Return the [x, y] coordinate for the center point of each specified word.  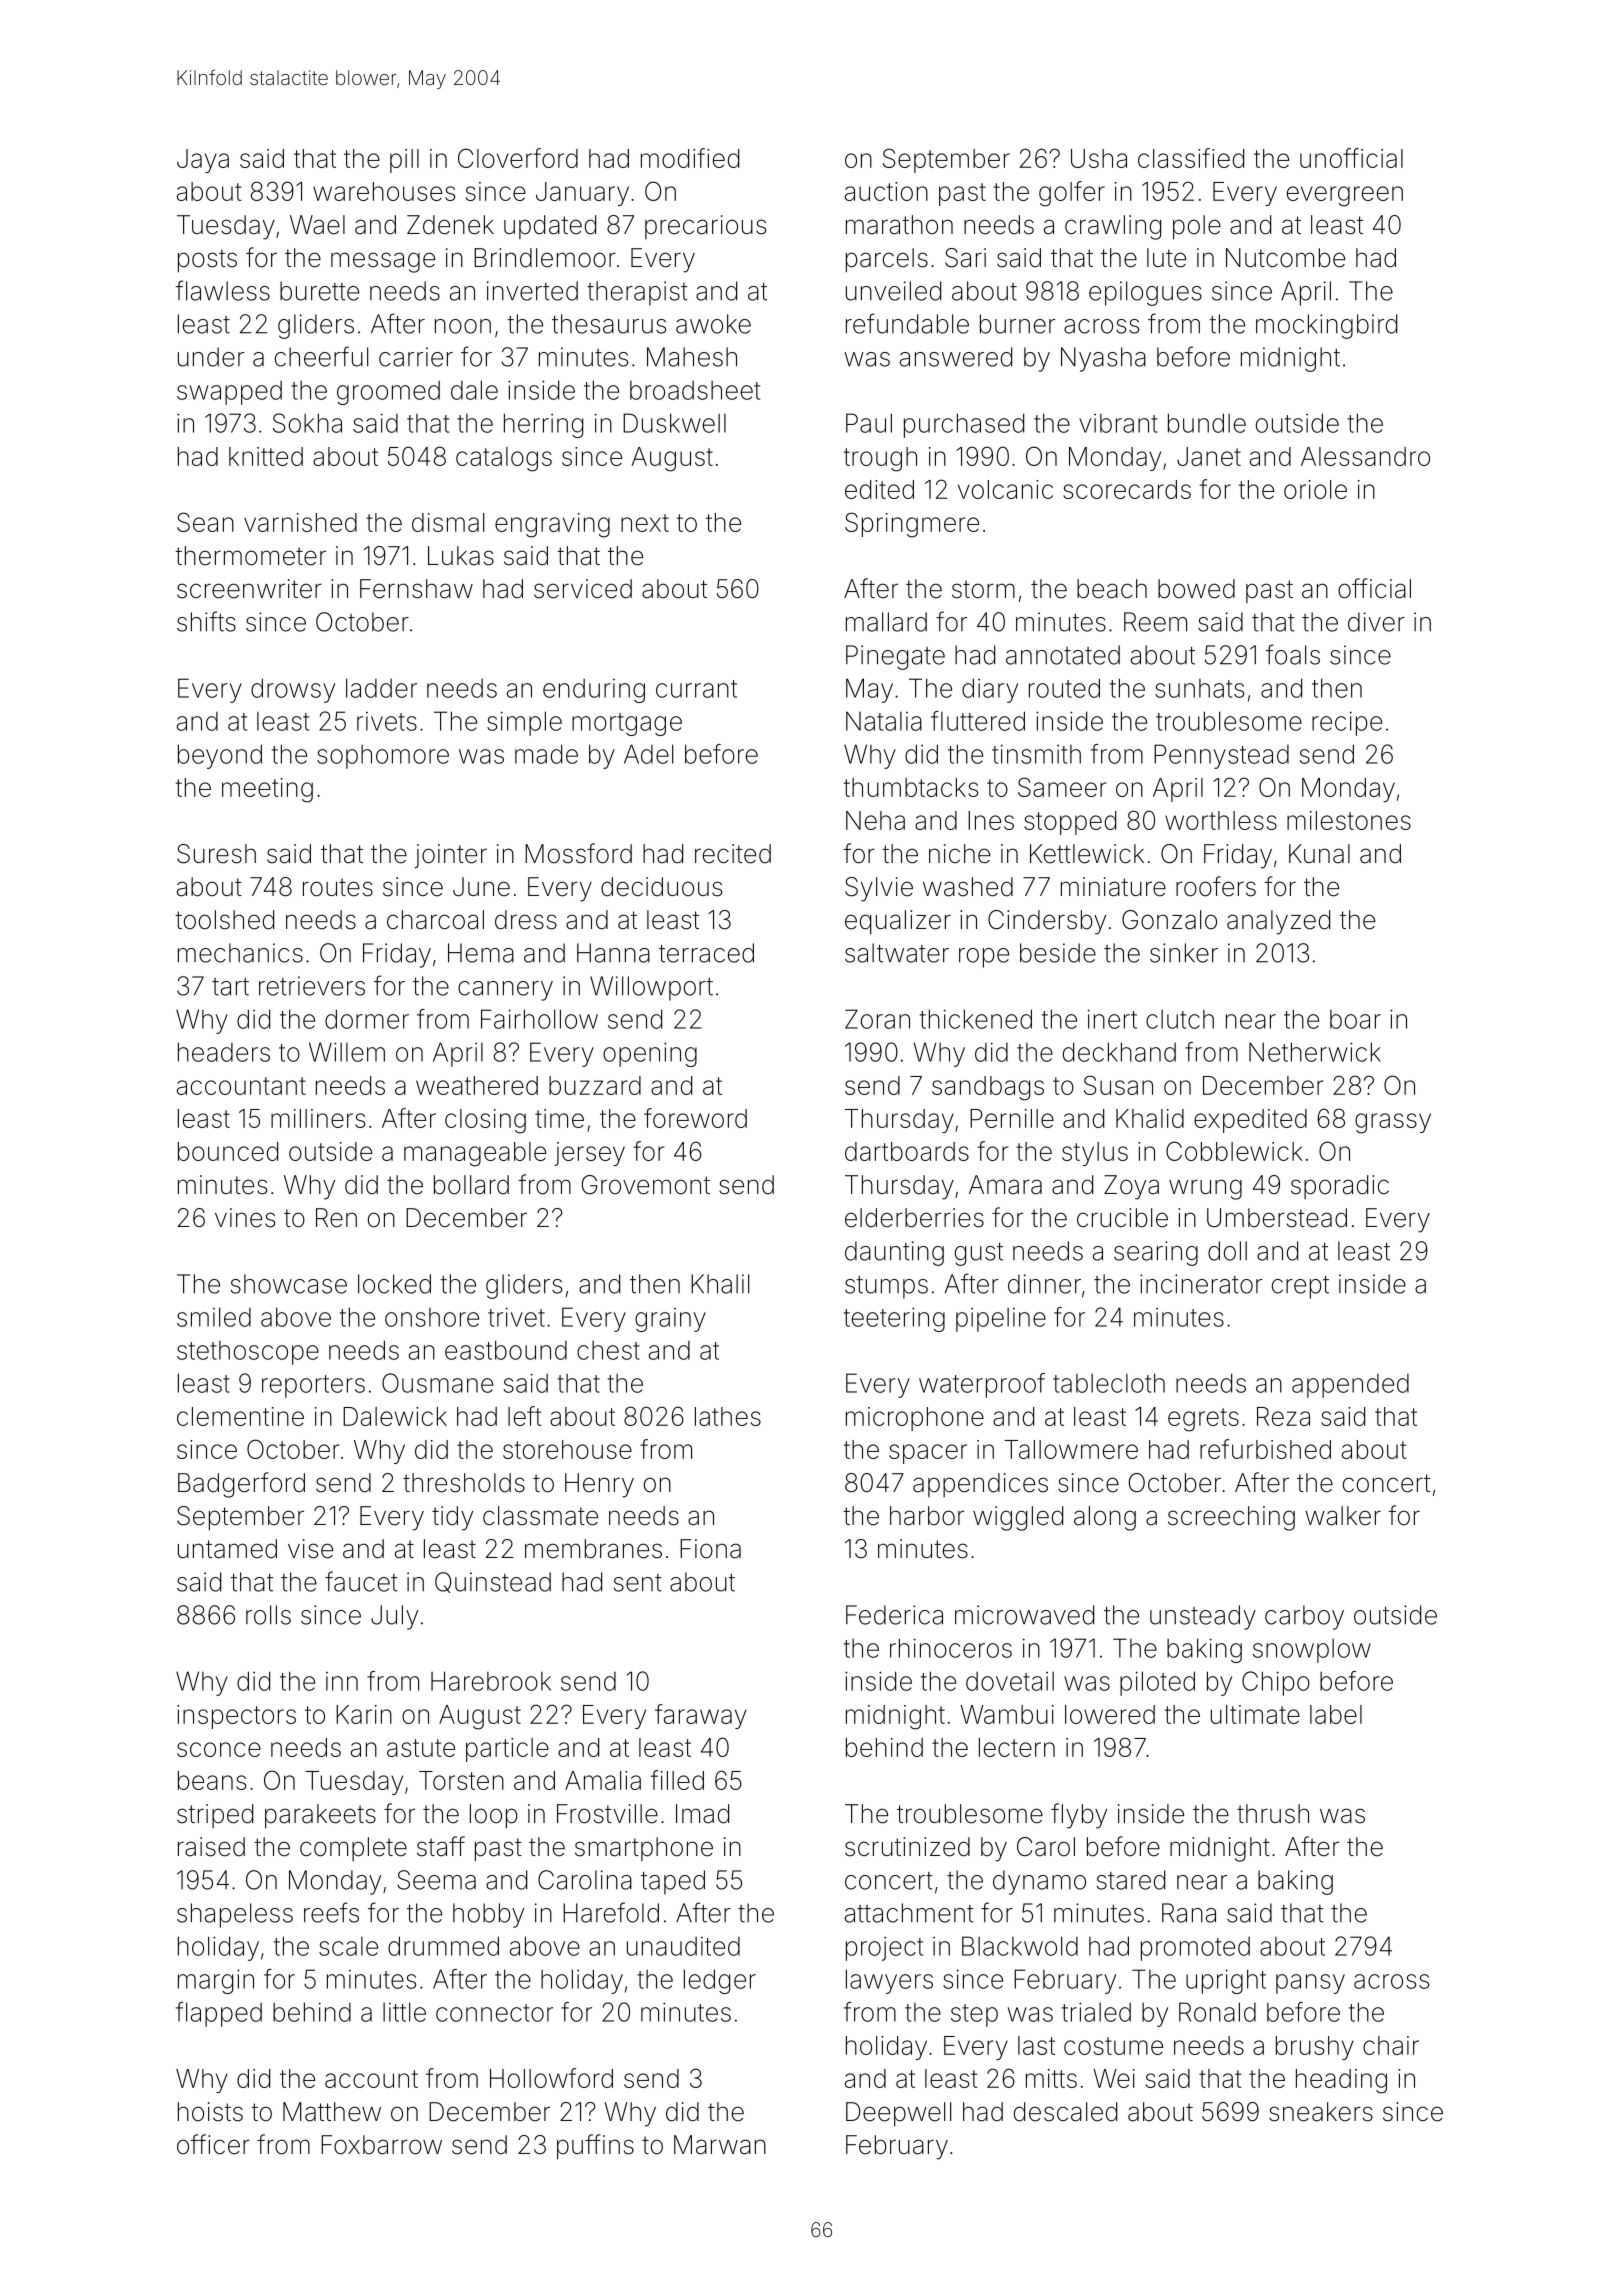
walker [1343, 1516]
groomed [388, 393]
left [525, 1416]
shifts [206, 621]
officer [213, 2144]
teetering [894, 1319]
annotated [1063, 655]
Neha [875, 820]
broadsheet [695, 390]
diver [1376, 622]
